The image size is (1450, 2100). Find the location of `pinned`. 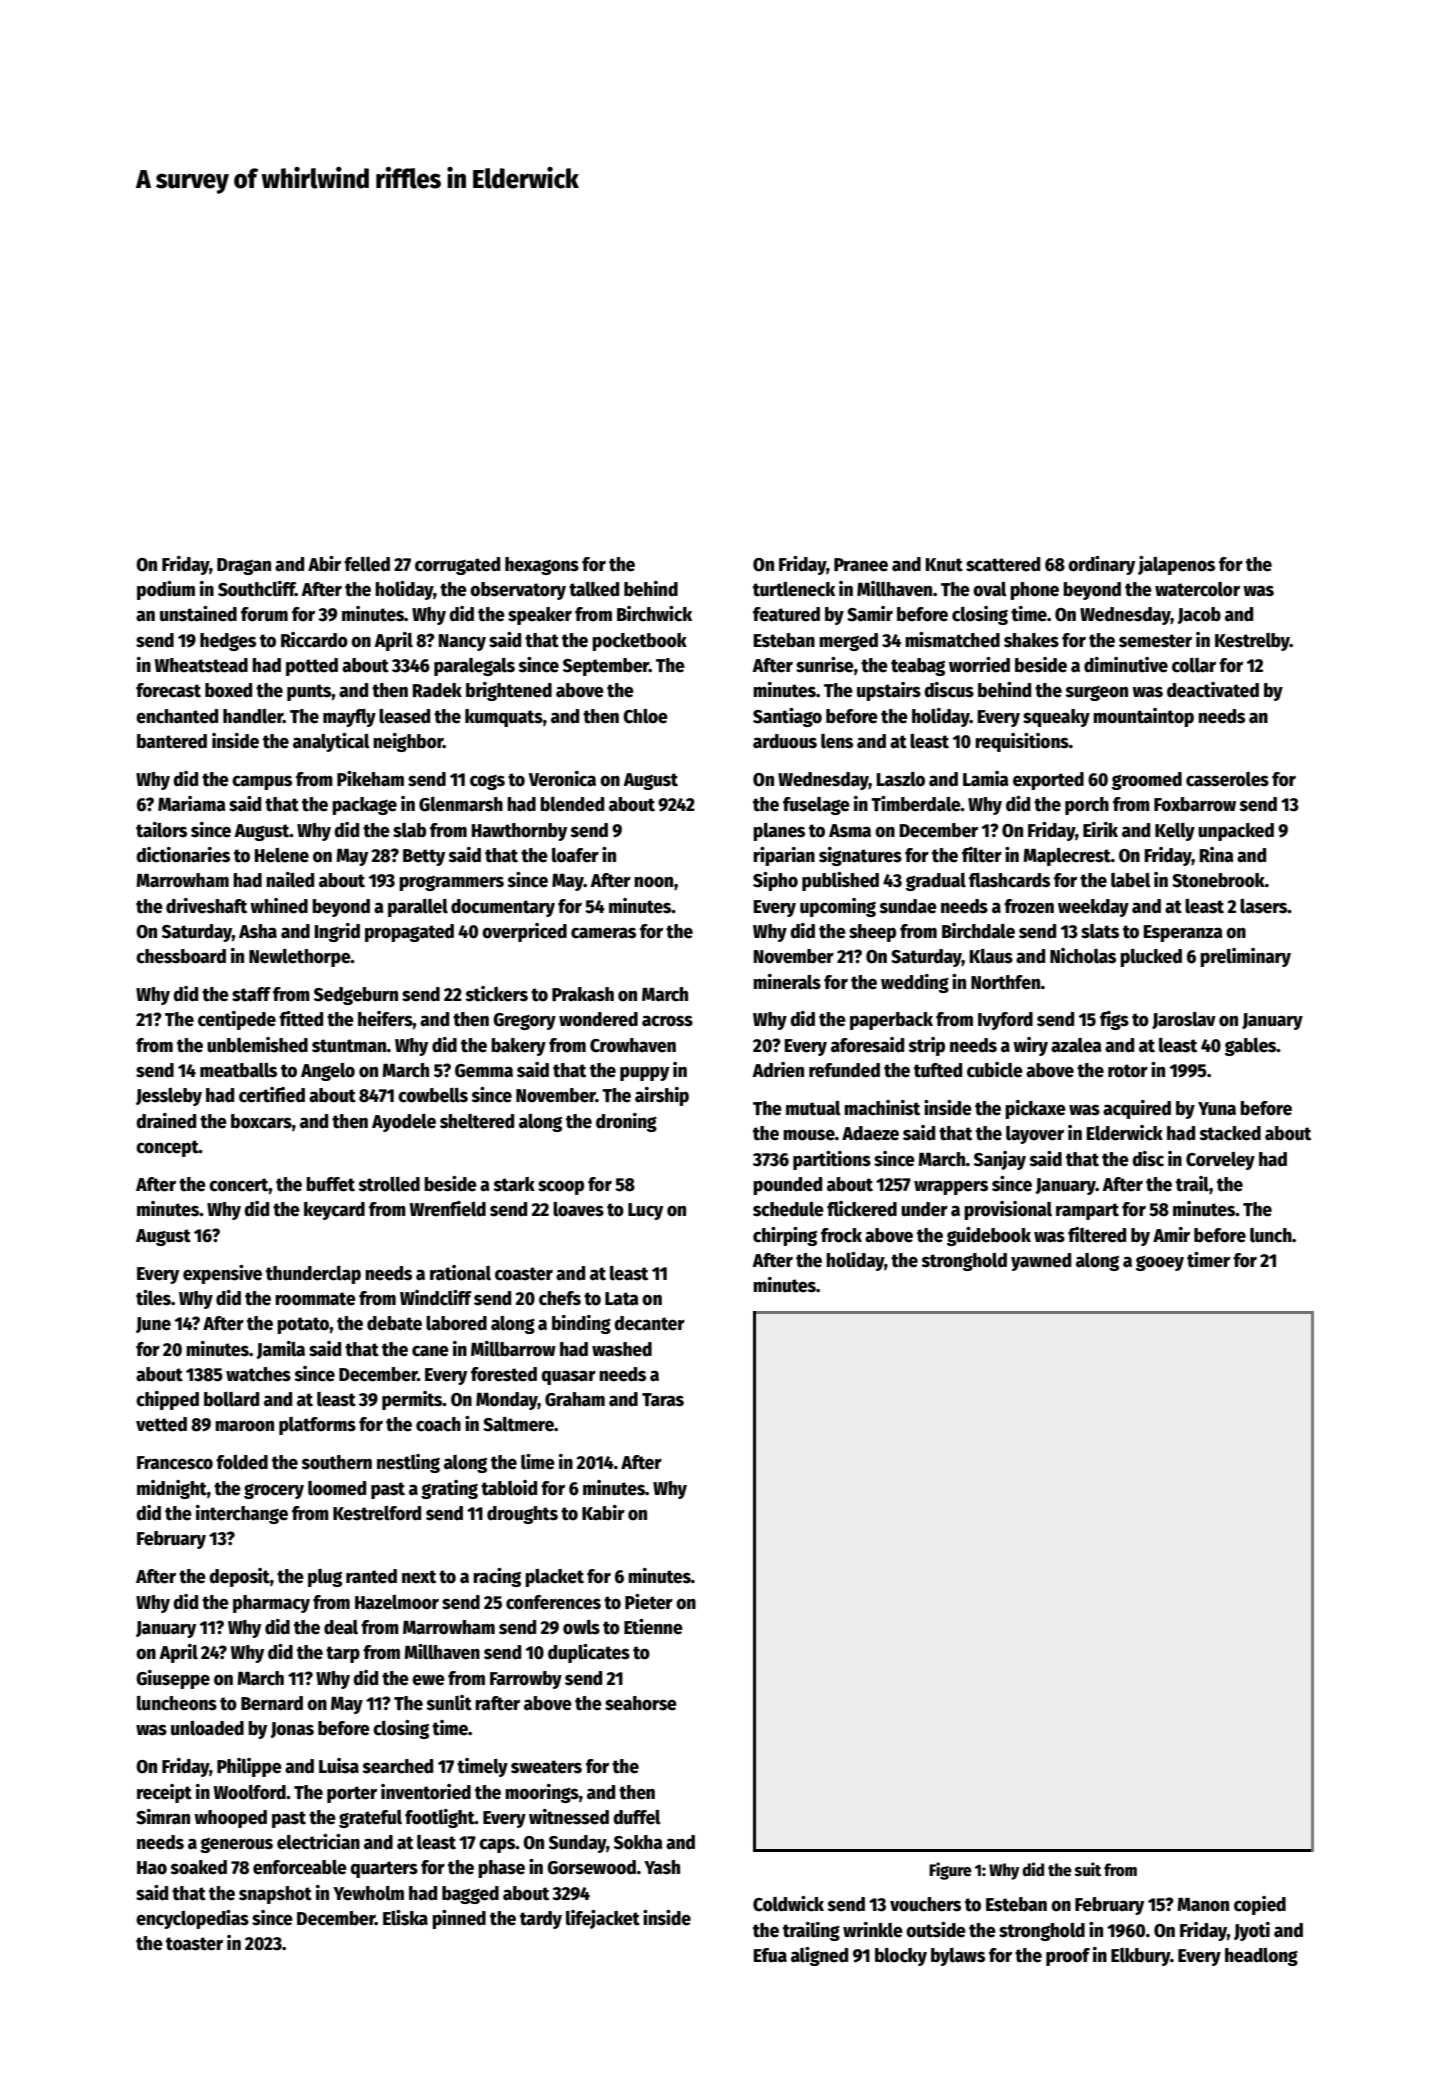

pinned is located at coordinates (459, 1919).
